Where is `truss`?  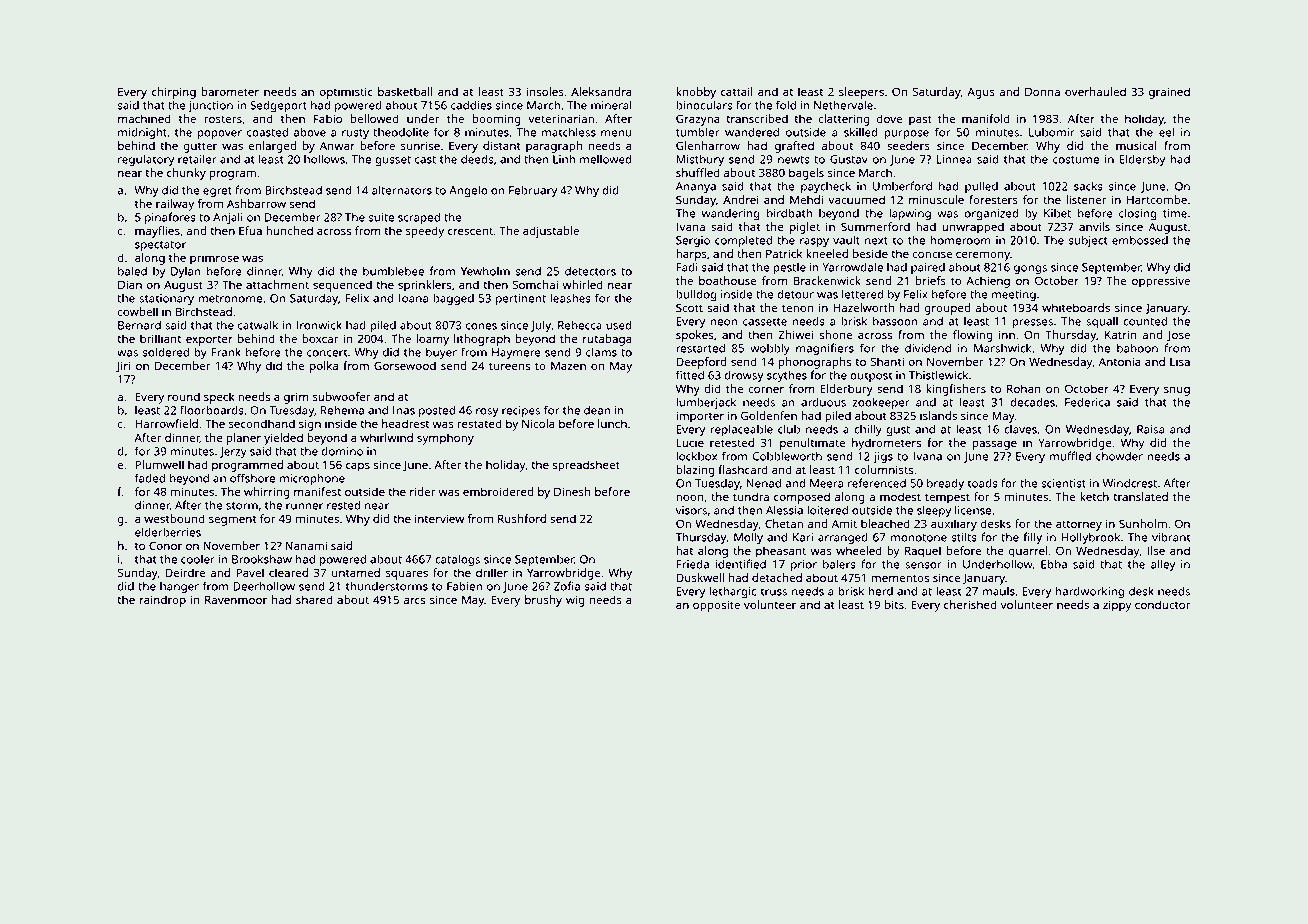
truss is located at coordinates (774, 592).
